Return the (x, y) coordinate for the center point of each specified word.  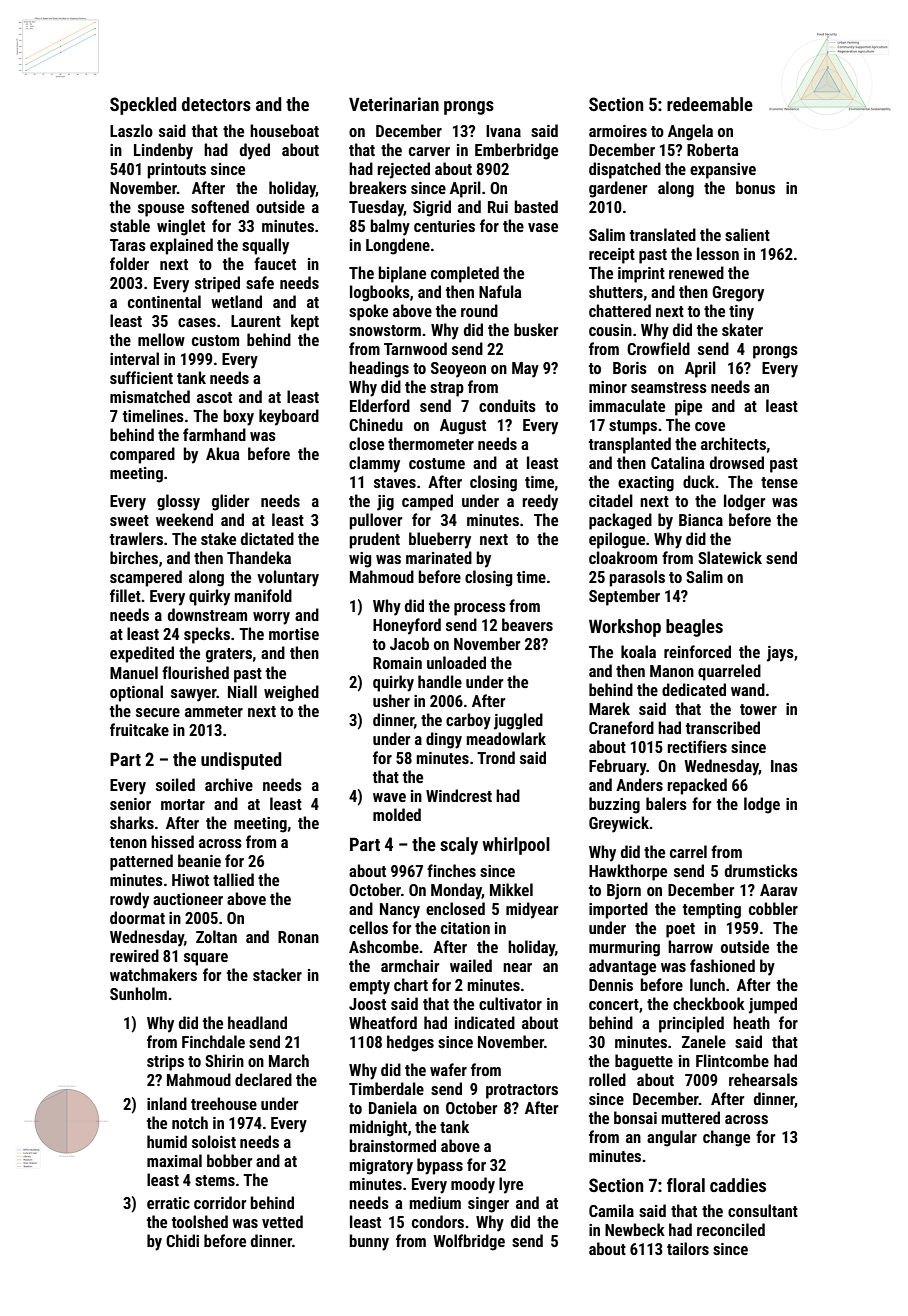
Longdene (398, 246)
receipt (612, 256)
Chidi (182, 1240)
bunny (369, 1242)
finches (451, 870)
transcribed (723, 727)
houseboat (284, 130)
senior (130, 804)
